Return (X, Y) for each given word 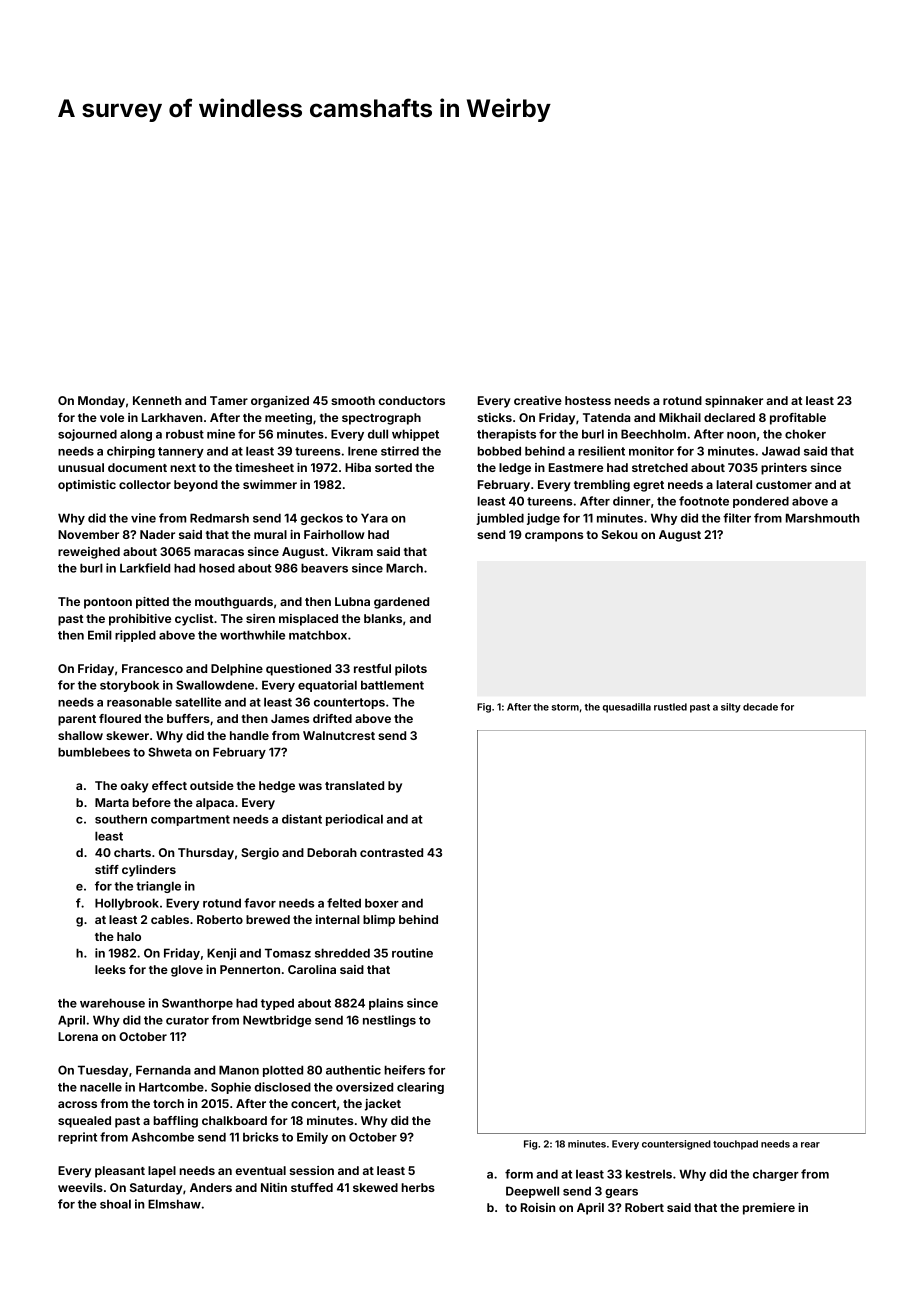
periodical (354, 820)
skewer (127, 735)
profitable (798, 419)
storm (565, 707)
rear (810, 1145)
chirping (131, 452)
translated (354, 785)
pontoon (108, 603)
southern (121, 819)
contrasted (391, 852)
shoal (115, 1204)
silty (731, 708)
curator (187, 1020)
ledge (515, 469)
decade (760, 707)
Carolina (312, 969)
